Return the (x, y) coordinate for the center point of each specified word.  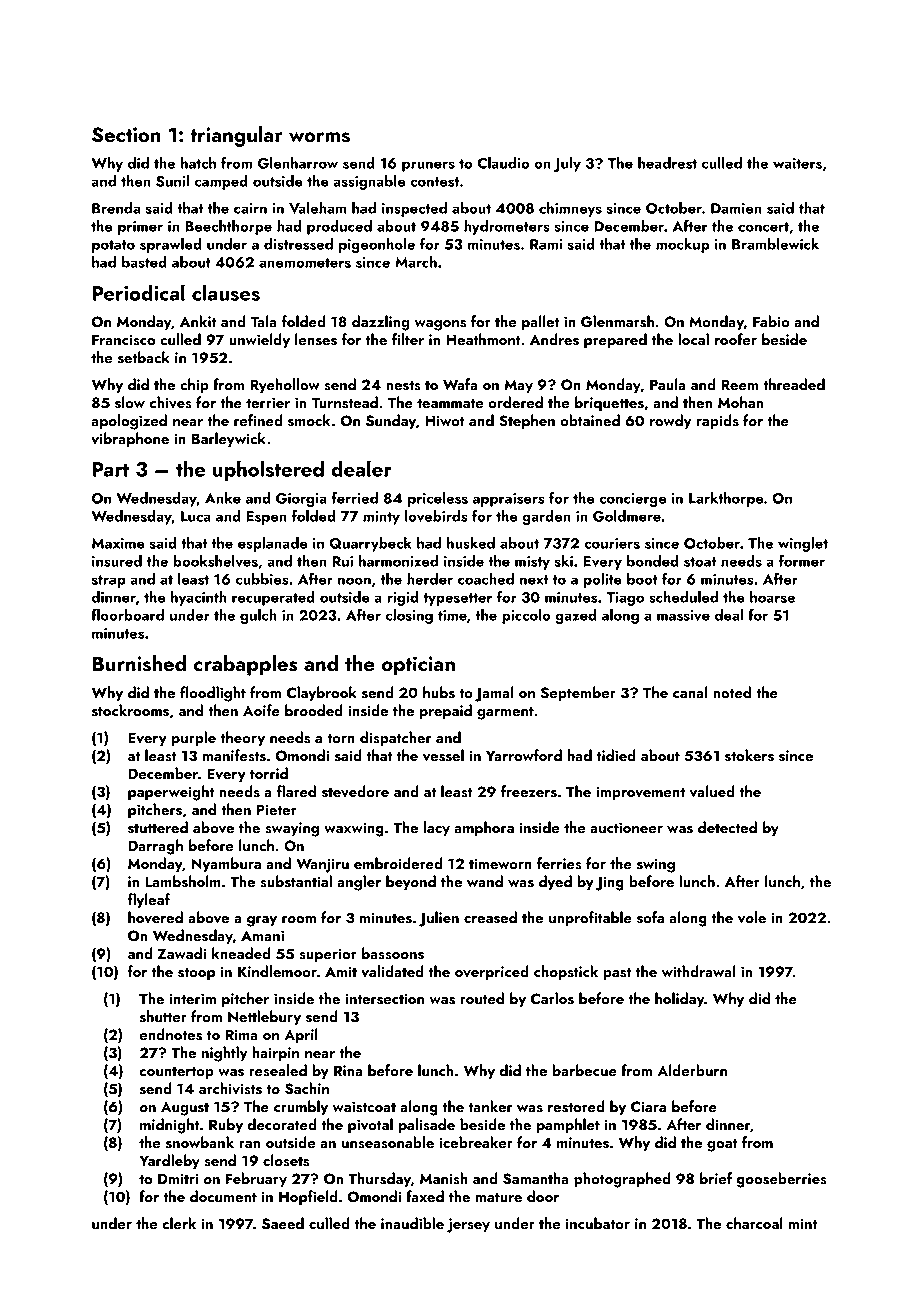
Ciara (648, 1107)
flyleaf (148, 901)
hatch (198, 163)
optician (418, 666)
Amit (341, 971)
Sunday (391, 422)
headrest (667, 163)
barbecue (585, 1070)
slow (130, 402)
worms (319, 137)
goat (722, 1145)
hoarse (772, 597)
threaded (794, 384)
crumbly (301, 1108)
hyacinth (198, 598)
